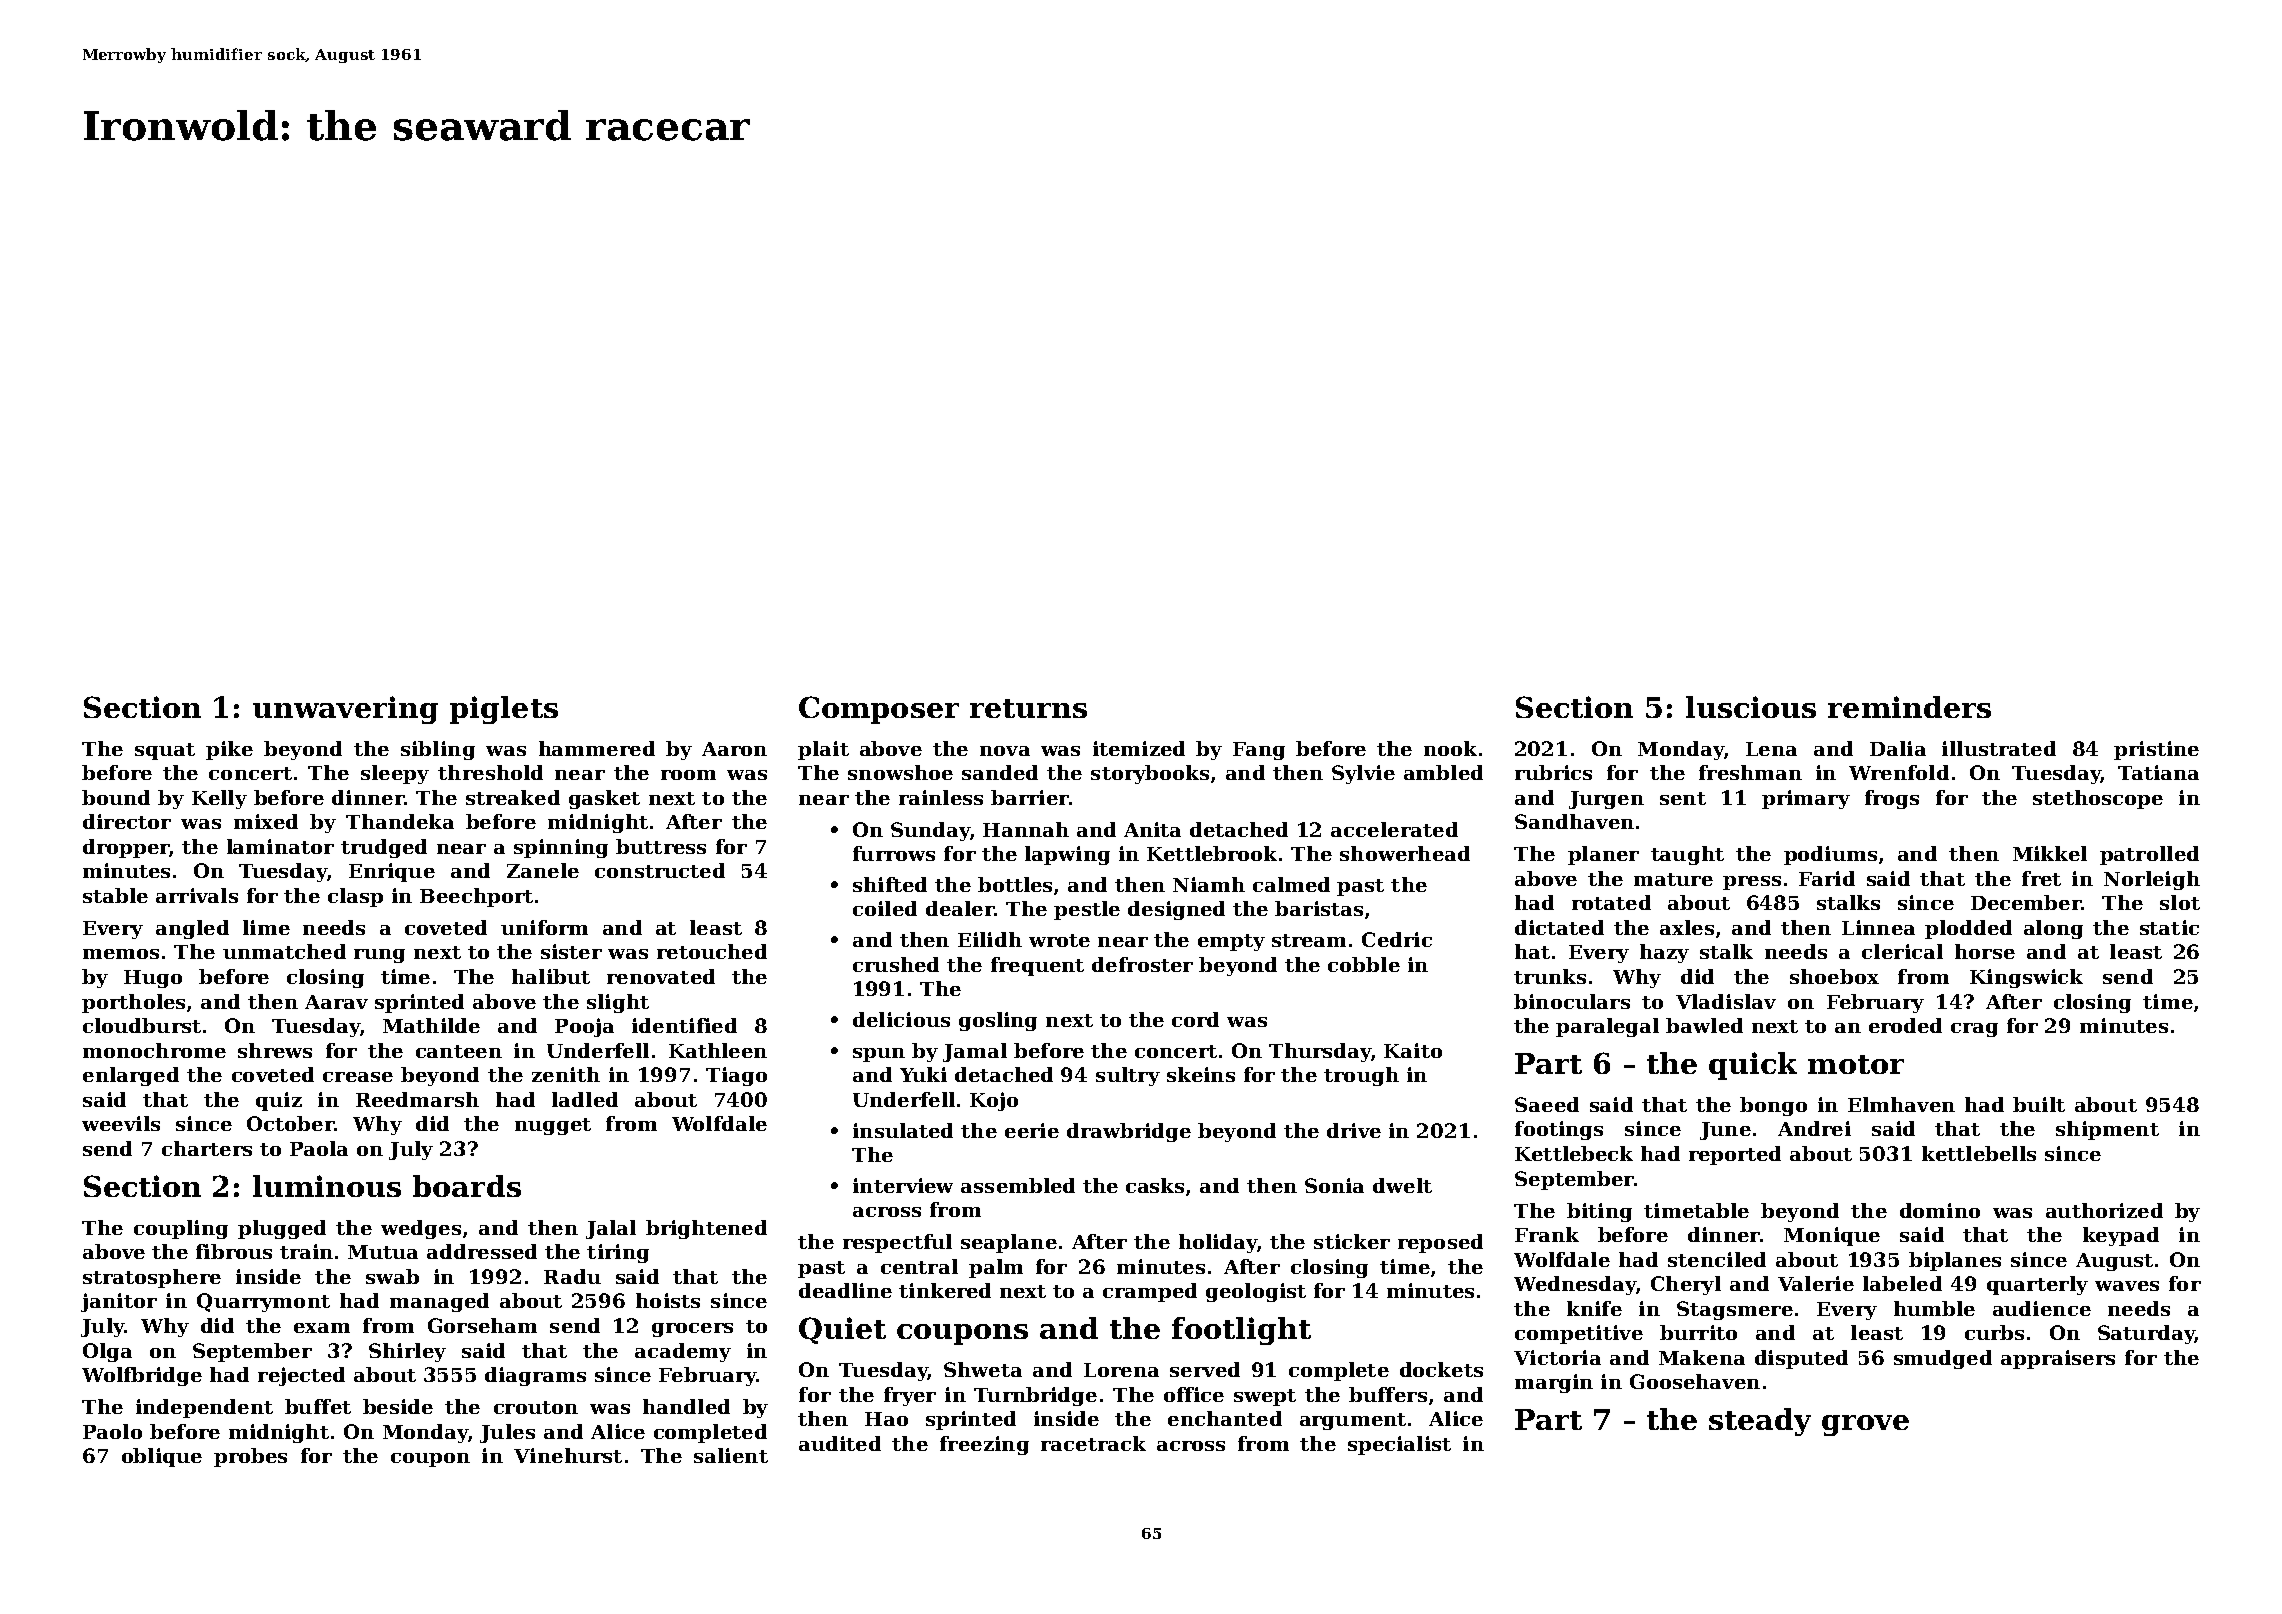  What do you see at coordinates (1399, 1445) in the screenshot?
I see `specialist` at bounding box center [1399, 1445].
